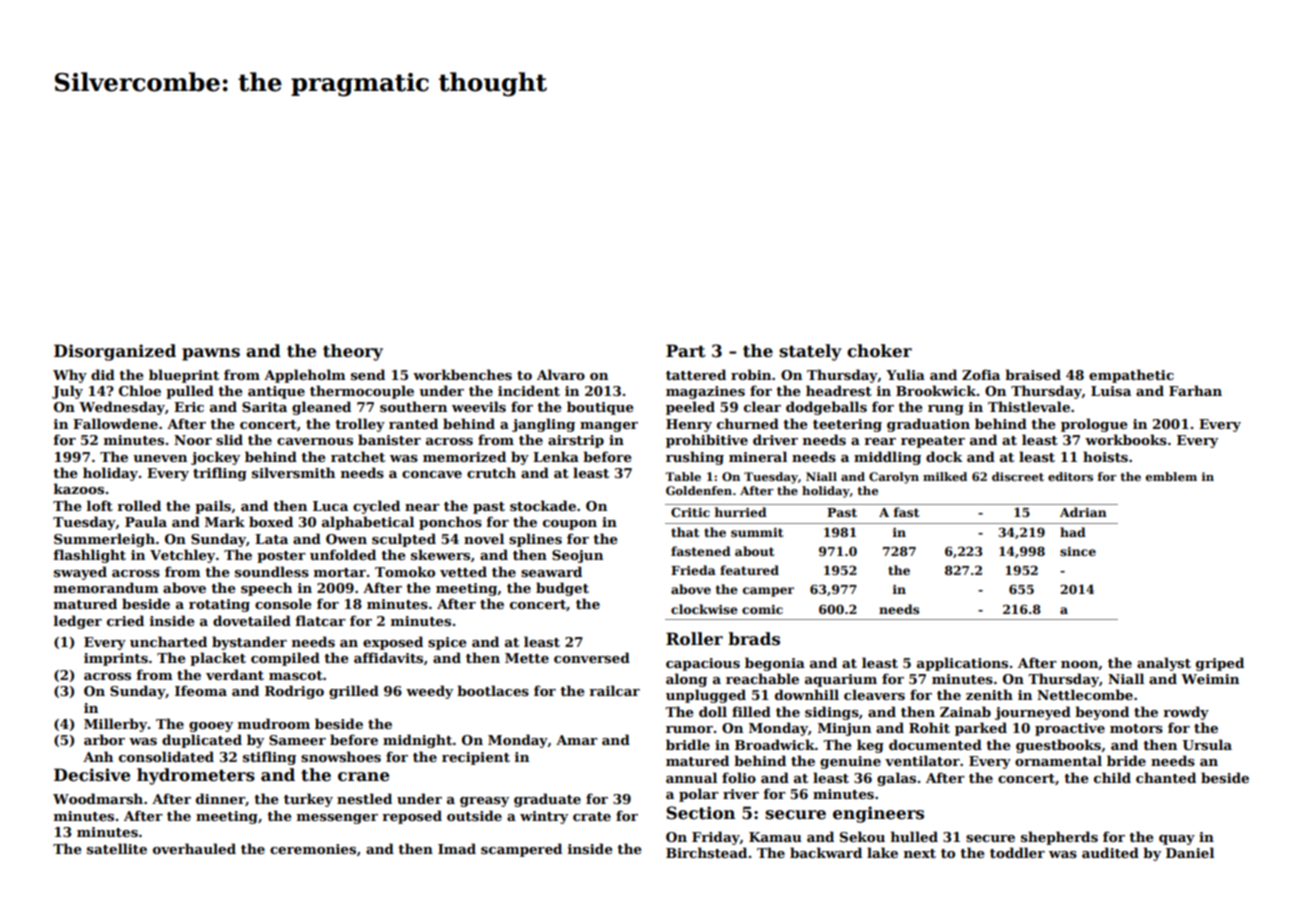  Describe the element at coordinates (313, 849) in the screenshot. I see `ceremonies` at that location.
